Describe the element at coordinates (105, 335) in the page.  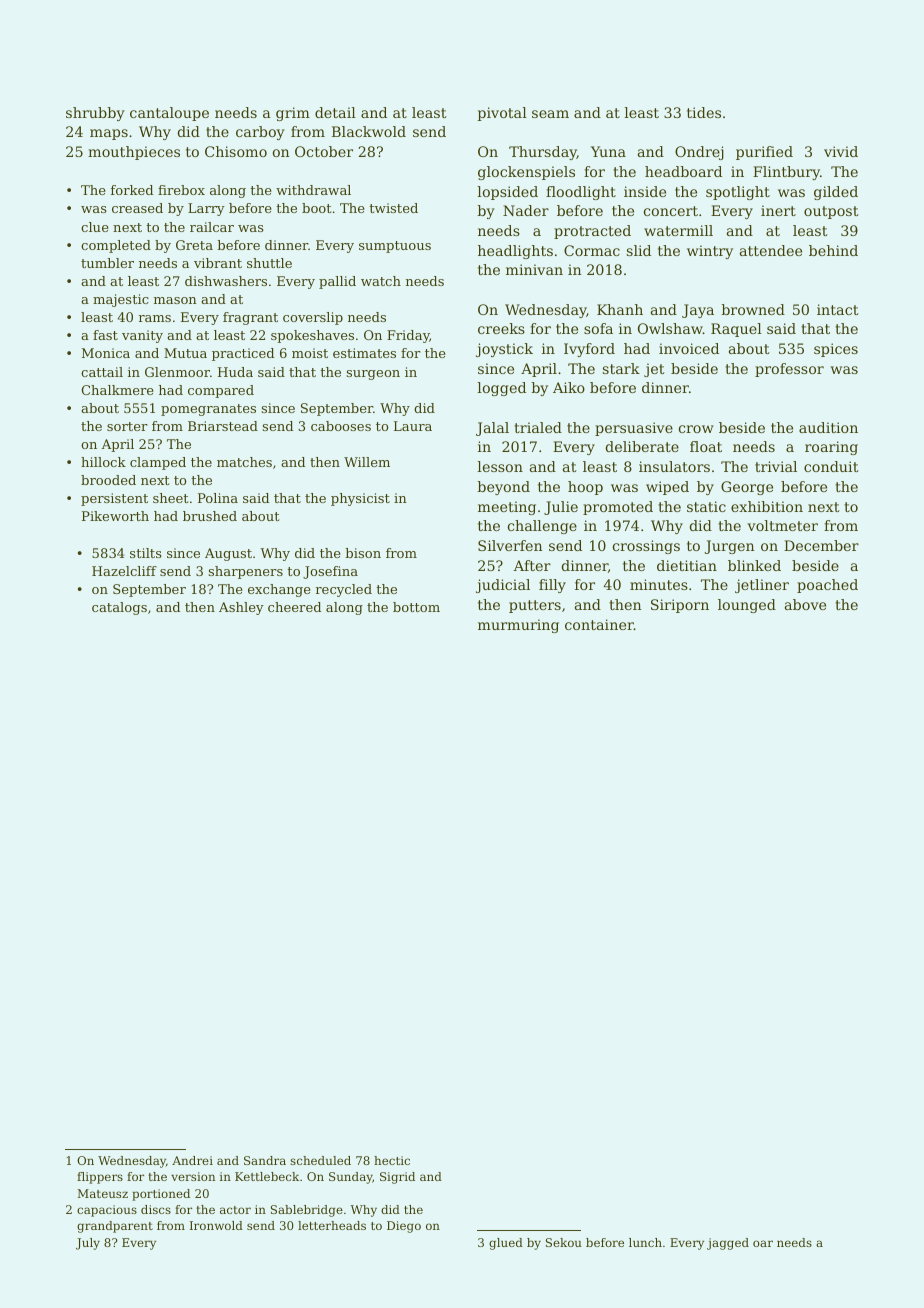
I see `fast` at that location.
